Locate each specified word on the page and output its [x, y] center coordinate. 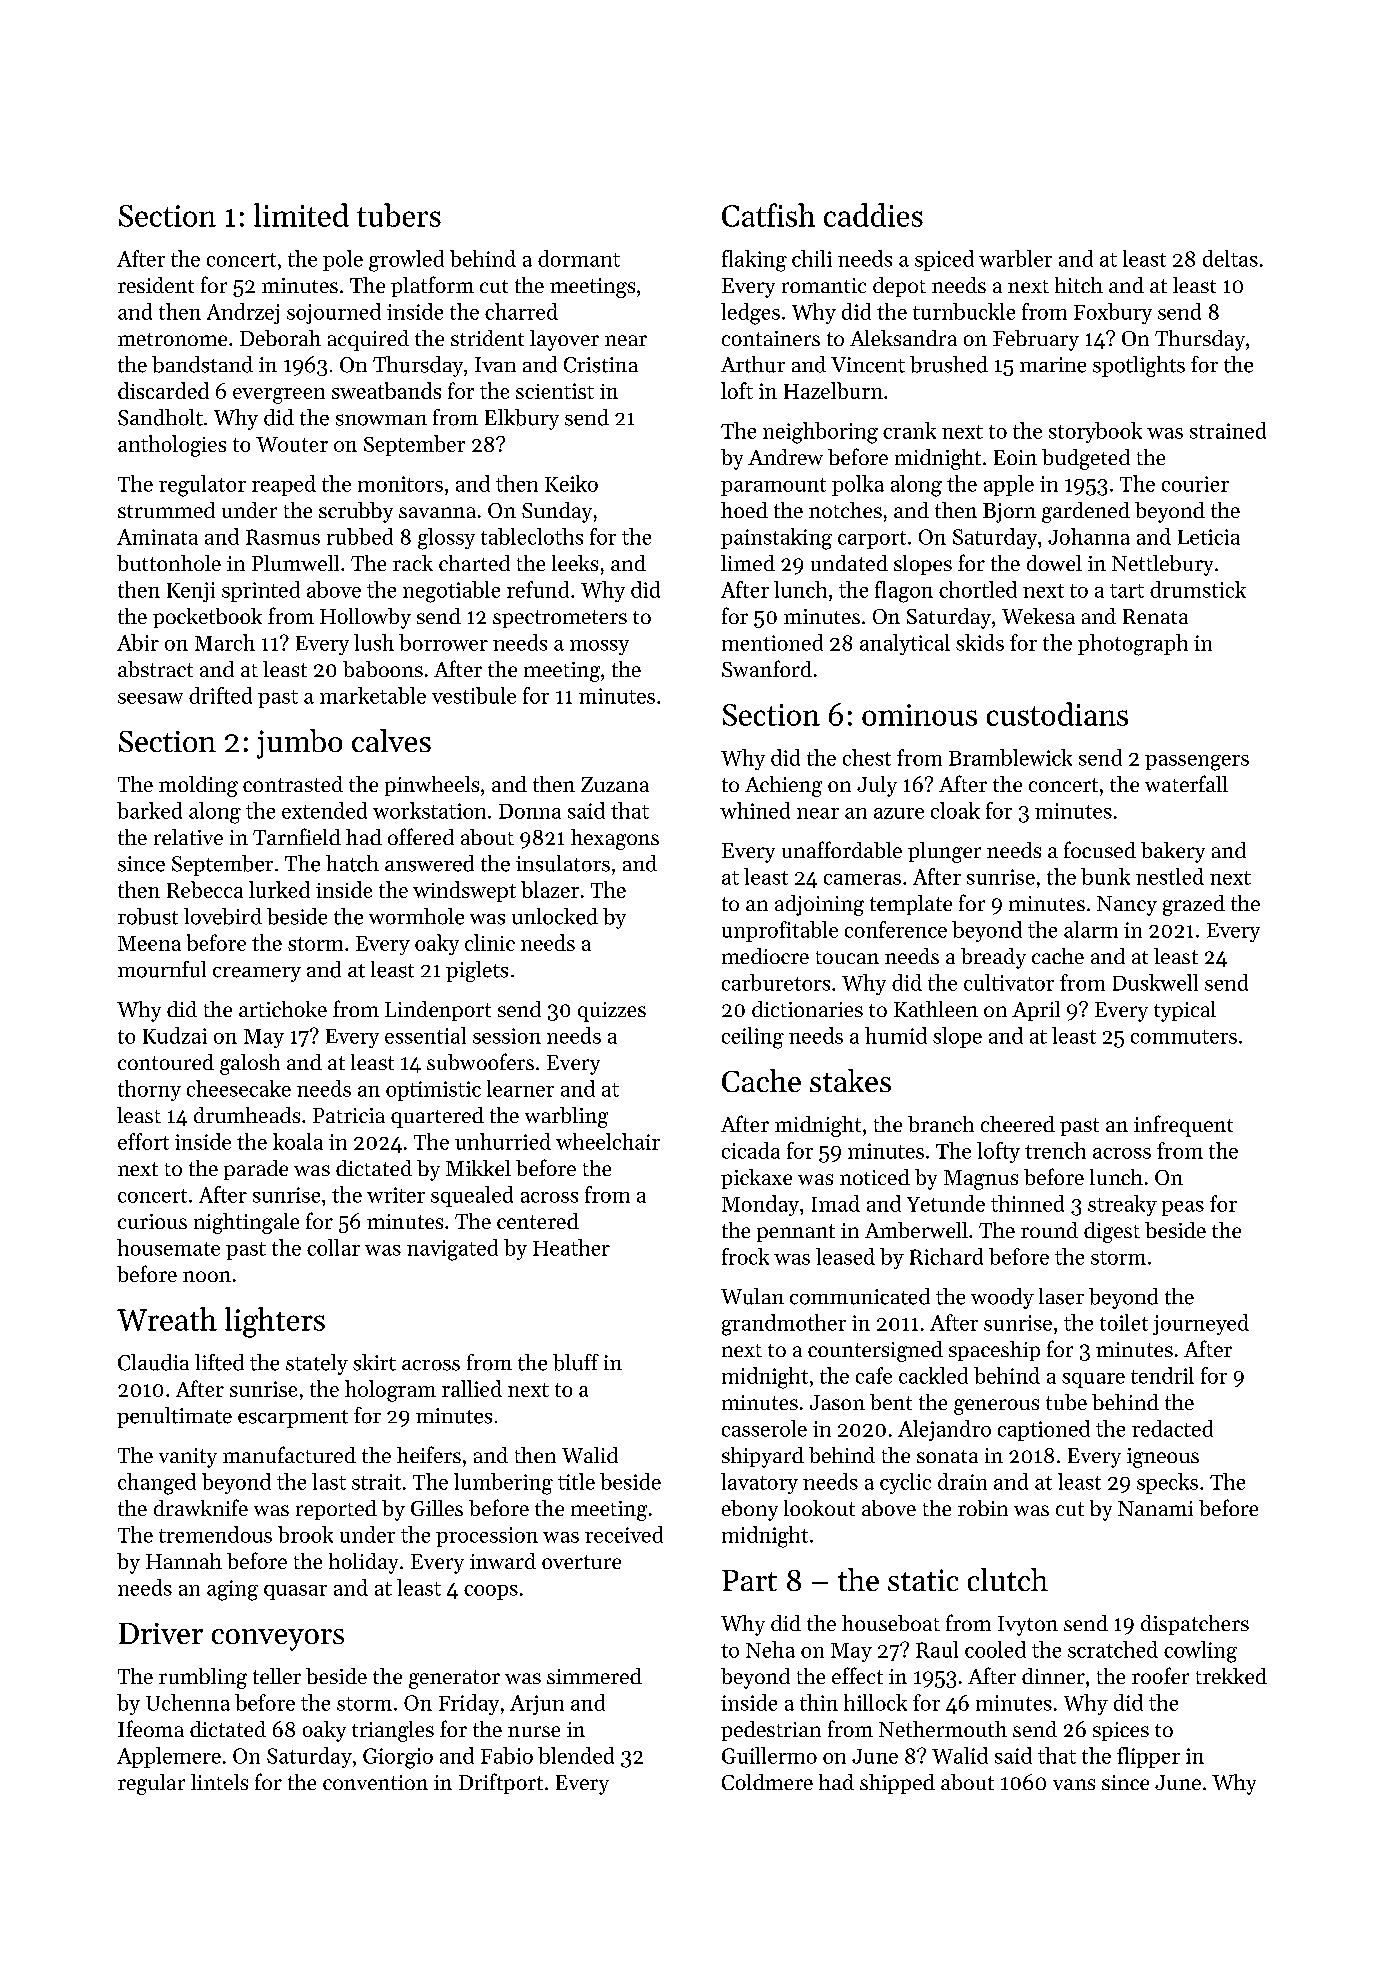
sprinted [261, 591]
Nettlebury [1162, 565]
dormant [579, 258]
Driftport [501, 1783]
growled [406, 261]
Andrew [785, 457]
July [877, 786]
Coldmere [767, 1782]
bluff [576, 1362]
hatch [352, 863]
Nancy [1127, 906]
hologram [390, 1391]
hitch [1079, 285]
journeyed [1201, 1324]
